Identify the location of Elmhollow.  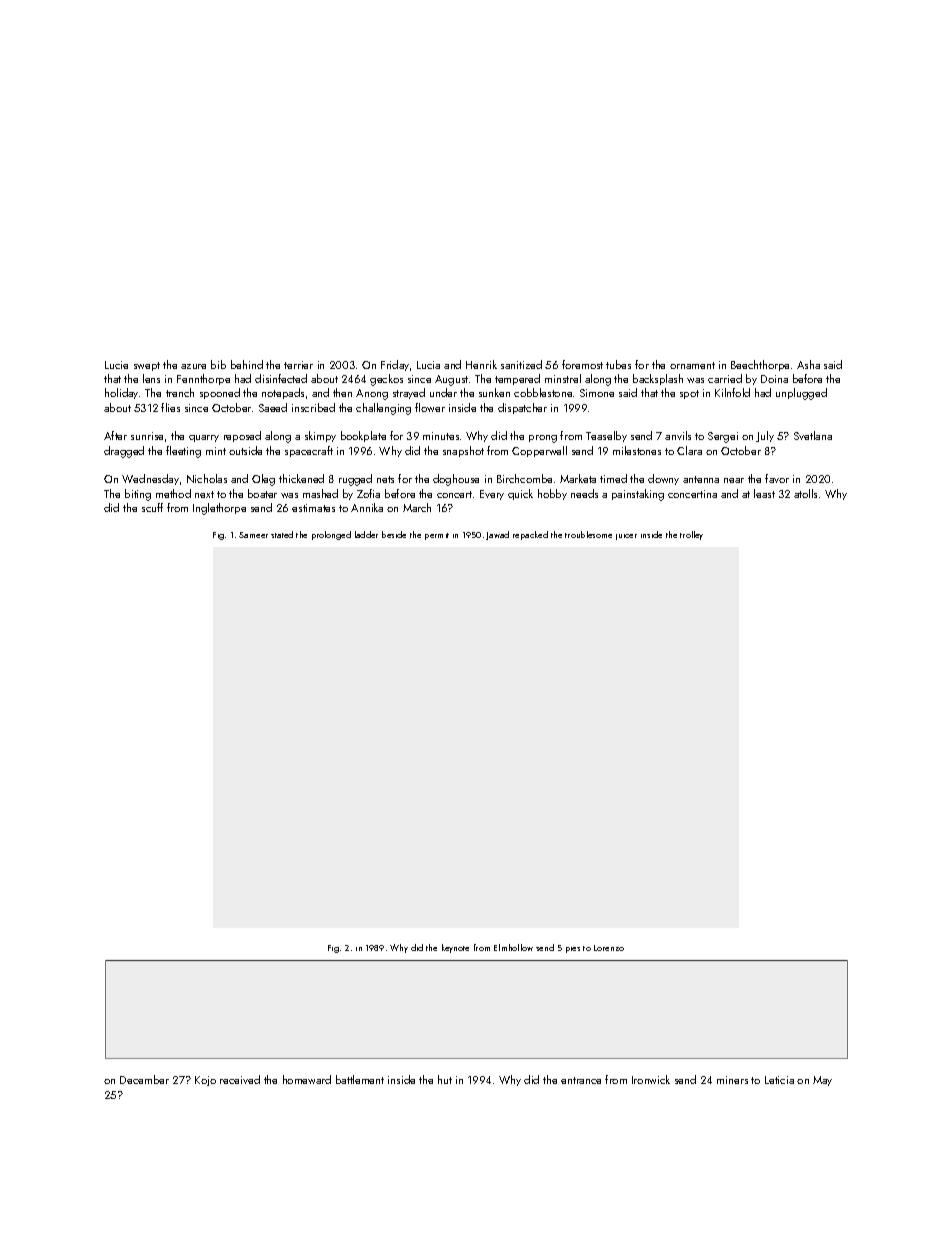
(513, 947).
